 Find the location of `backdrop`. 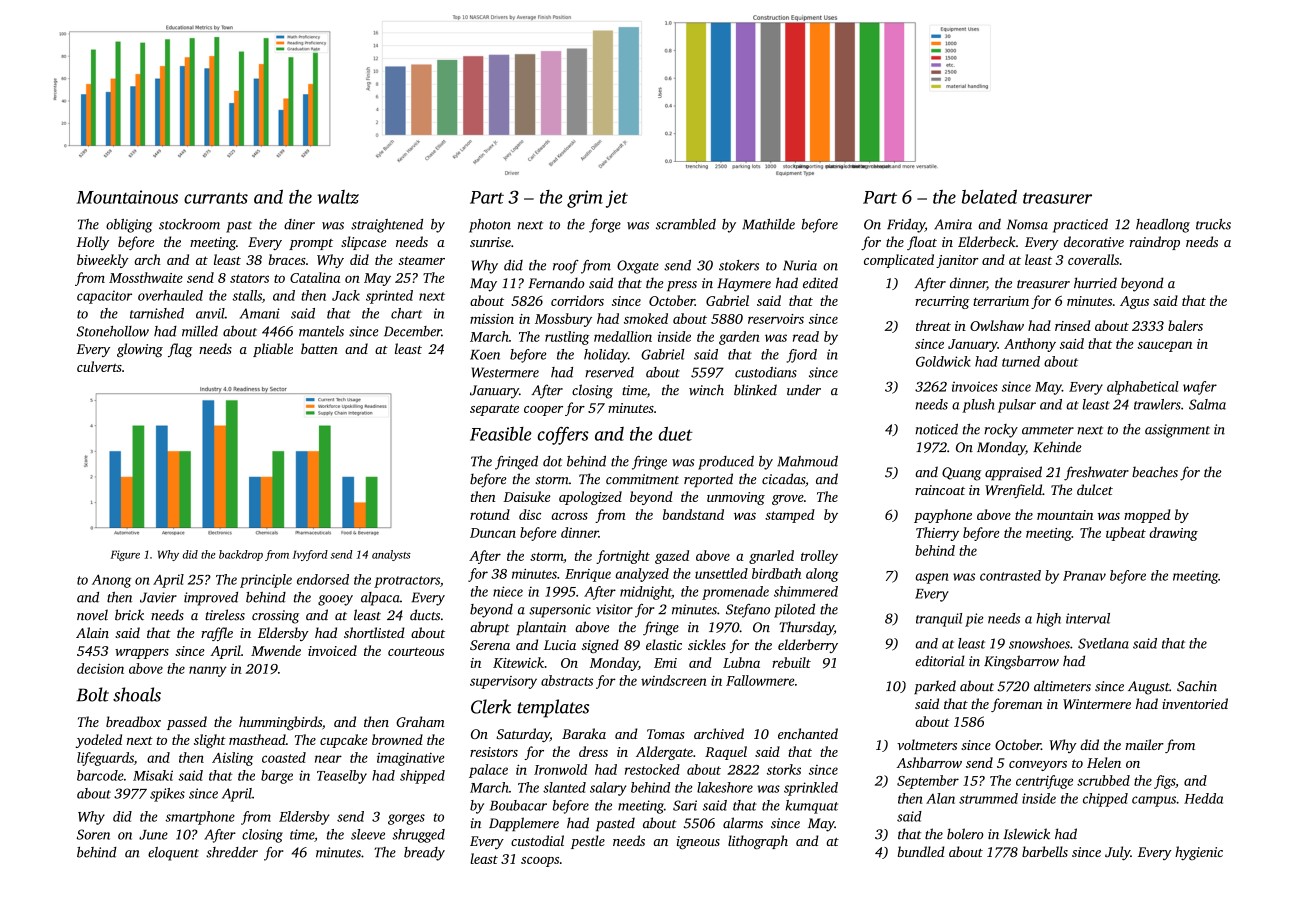

backdrop is located at coordinates (241, 555).
